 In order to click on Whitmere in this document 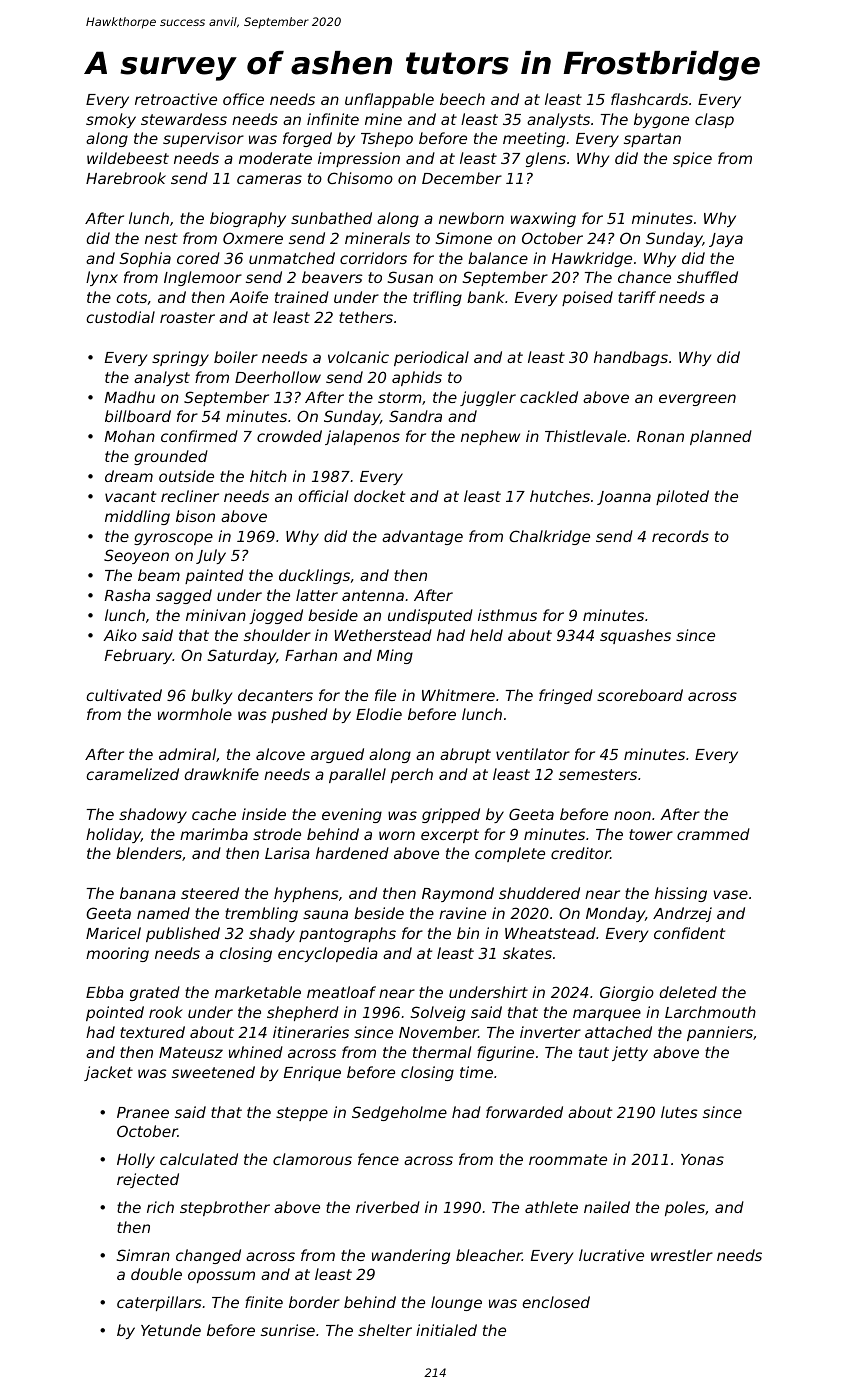, I will do `click(458, 695)`.
